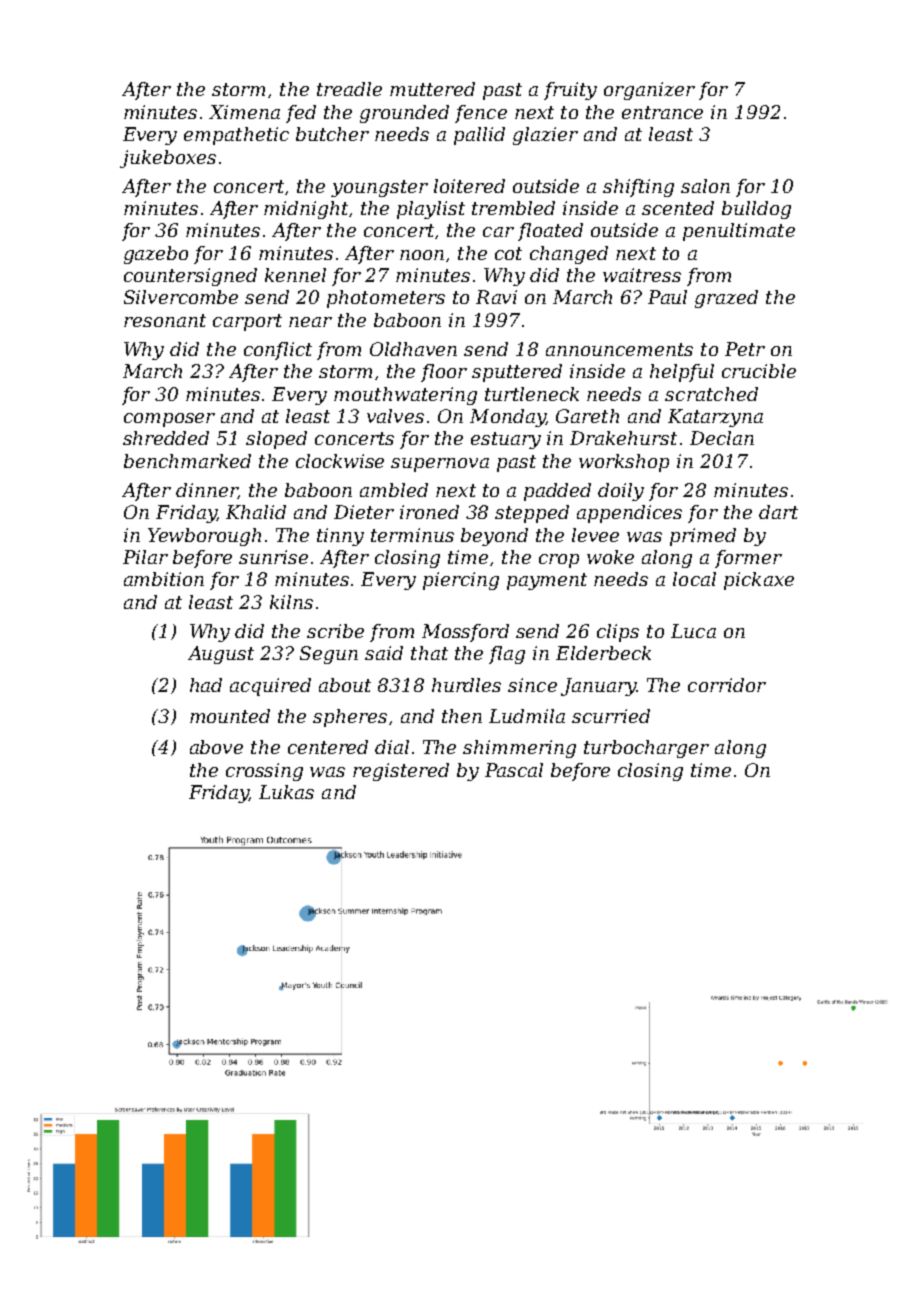  I want to click on payment, so click(547, 581).
